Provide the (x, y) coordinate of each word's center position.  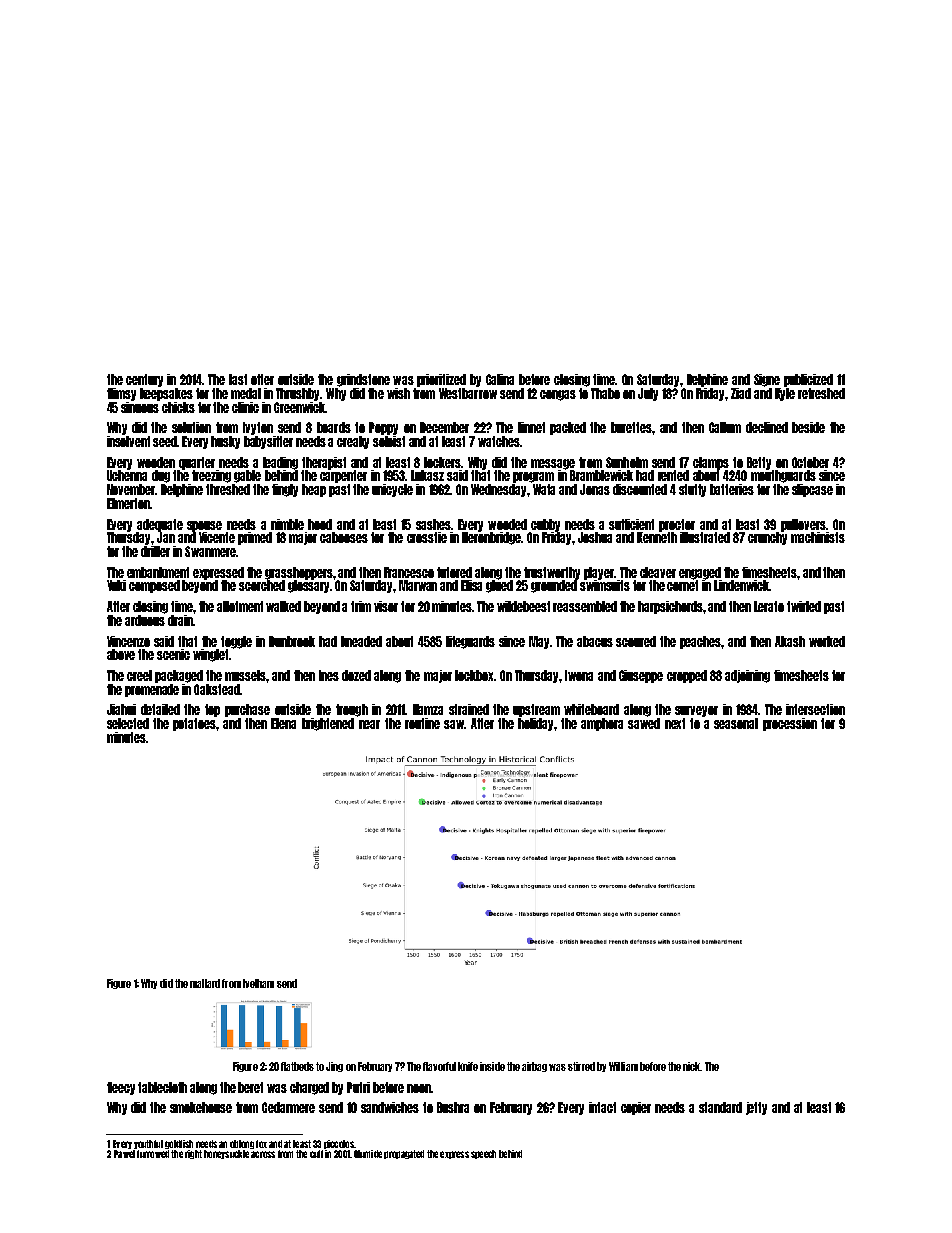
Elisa (471, 585)
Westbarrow (468, 393)
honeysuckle (226, 1154)
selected (128, 723)
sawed (644, 723)
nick (692, 1066)
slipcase (812, 490)
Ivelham (258, 983)
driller (155, 551)
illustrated (705, 537)
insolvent (128, 441)
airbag (534, 1067)
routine (422, 723)
